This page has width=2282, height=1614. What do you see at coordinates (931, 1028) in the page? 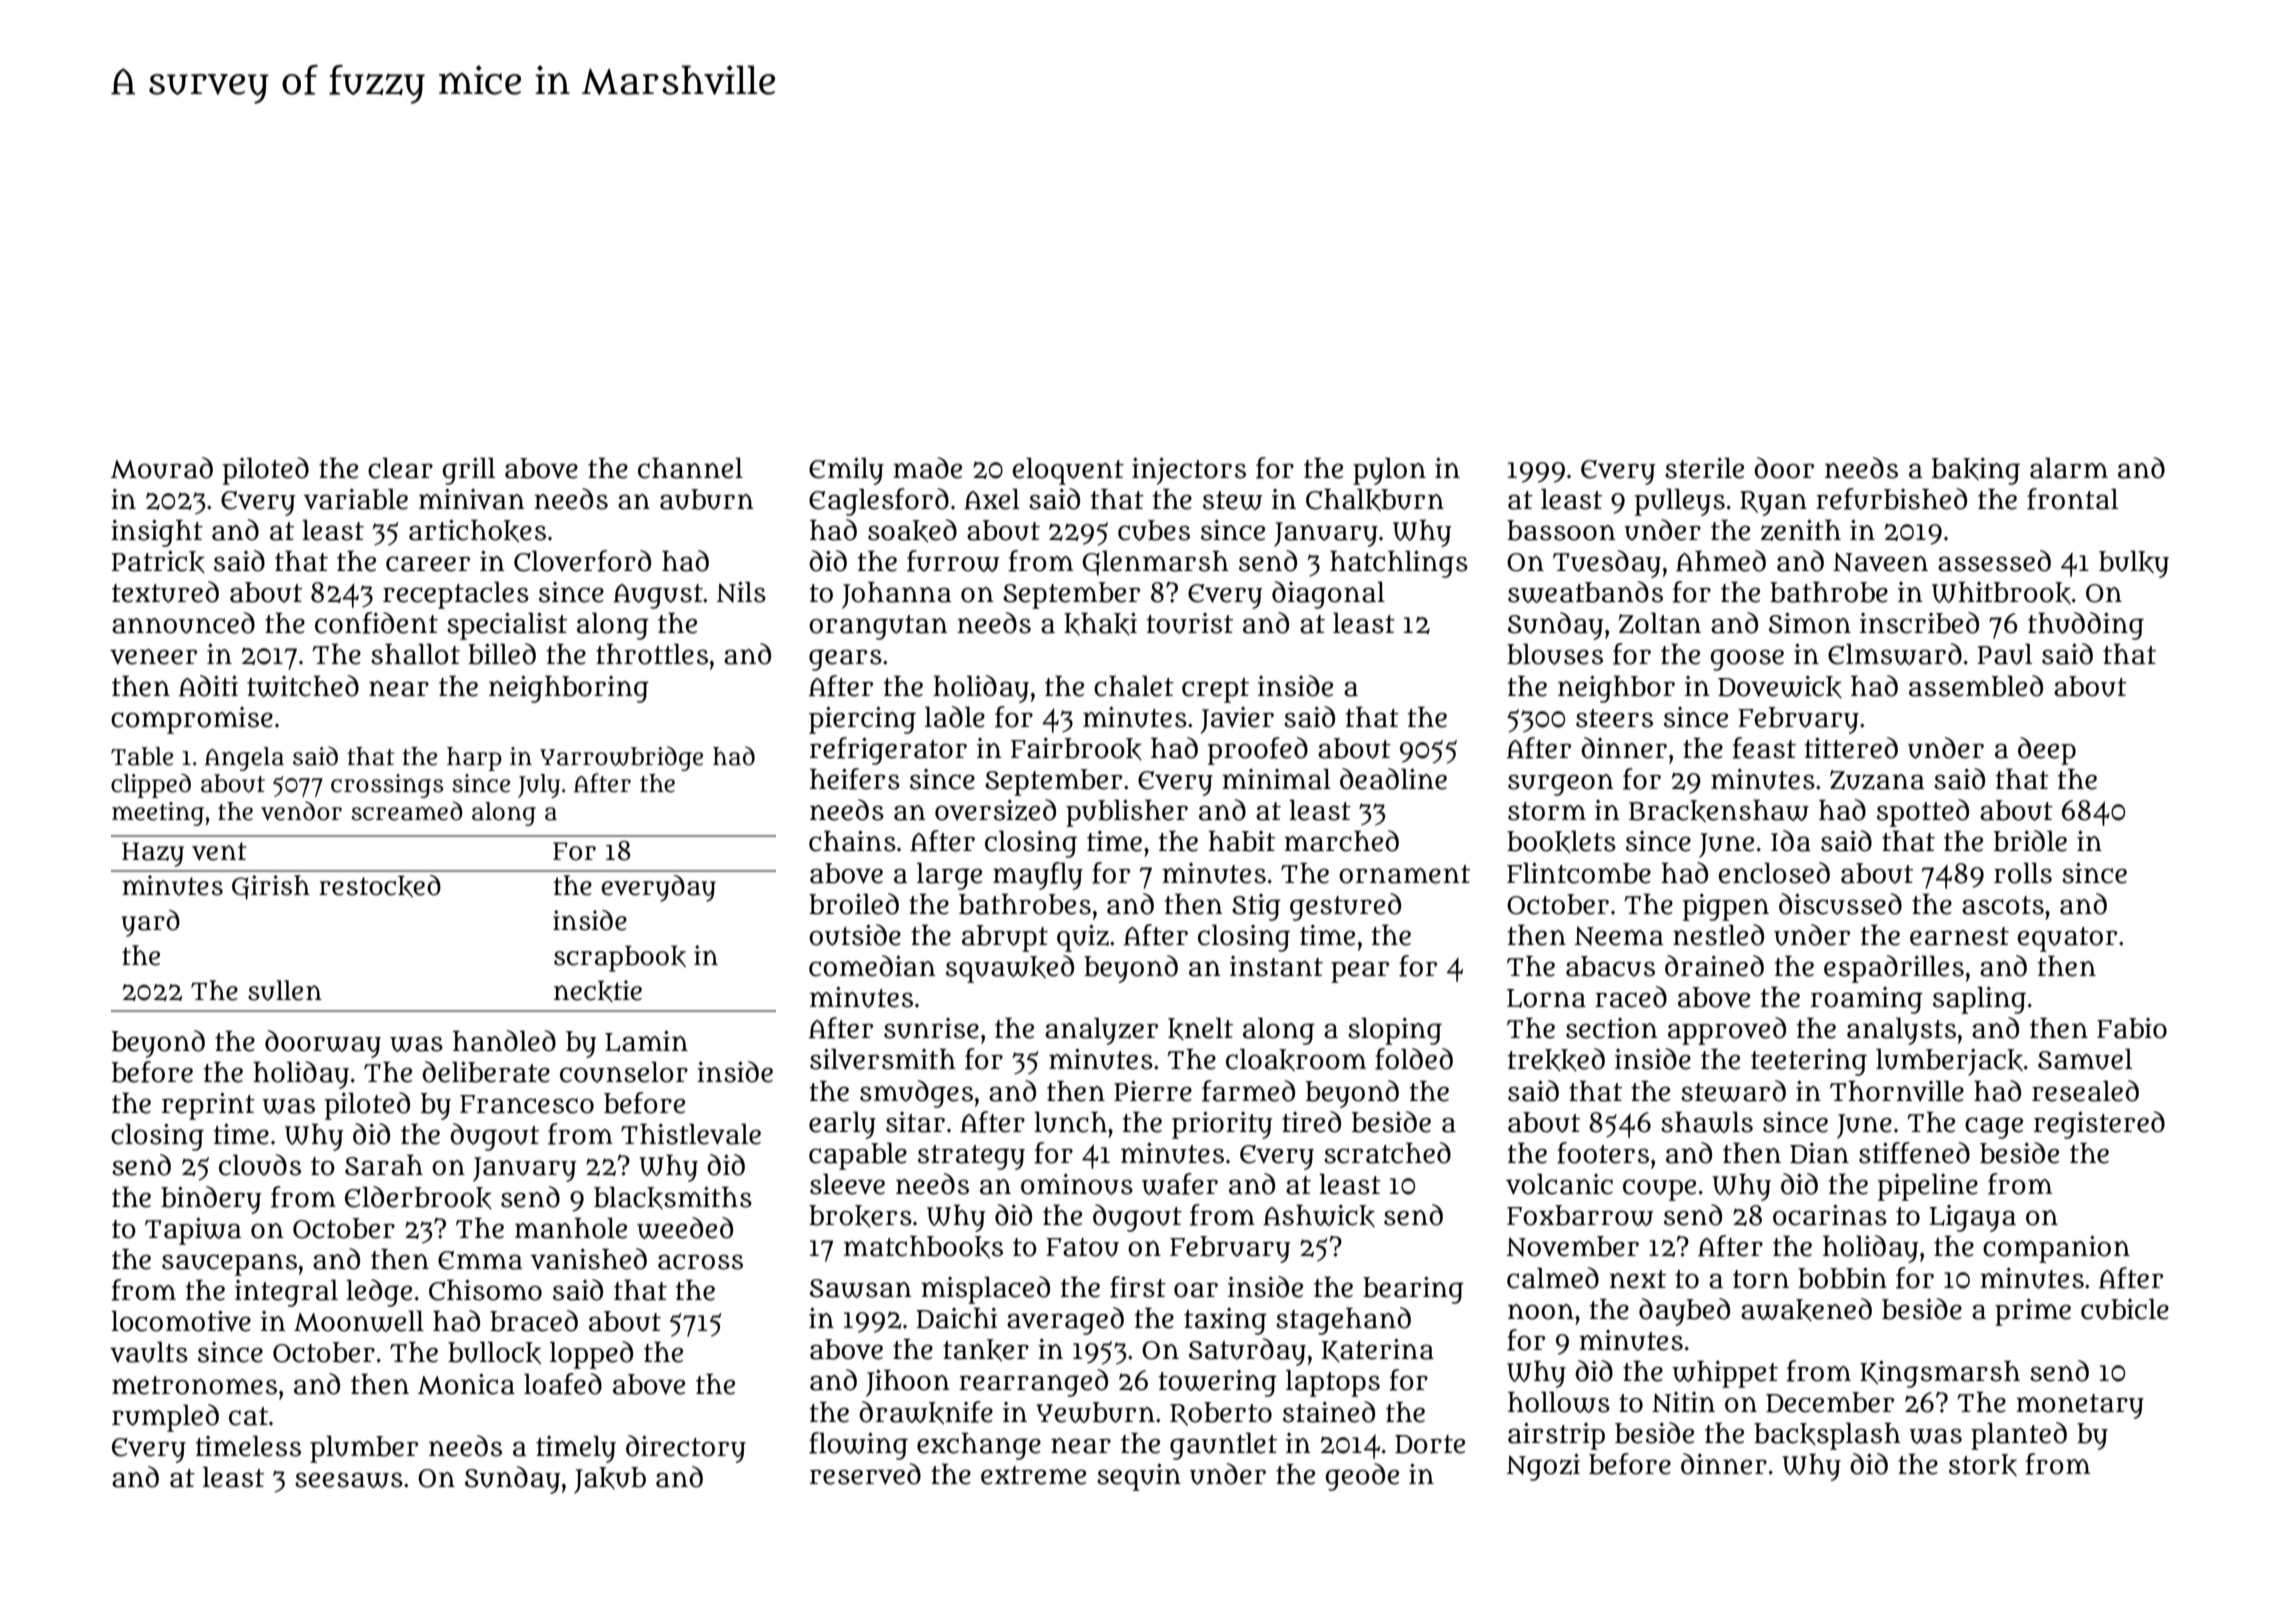
I see `sunrise` at bounding box center [931, 1028].
